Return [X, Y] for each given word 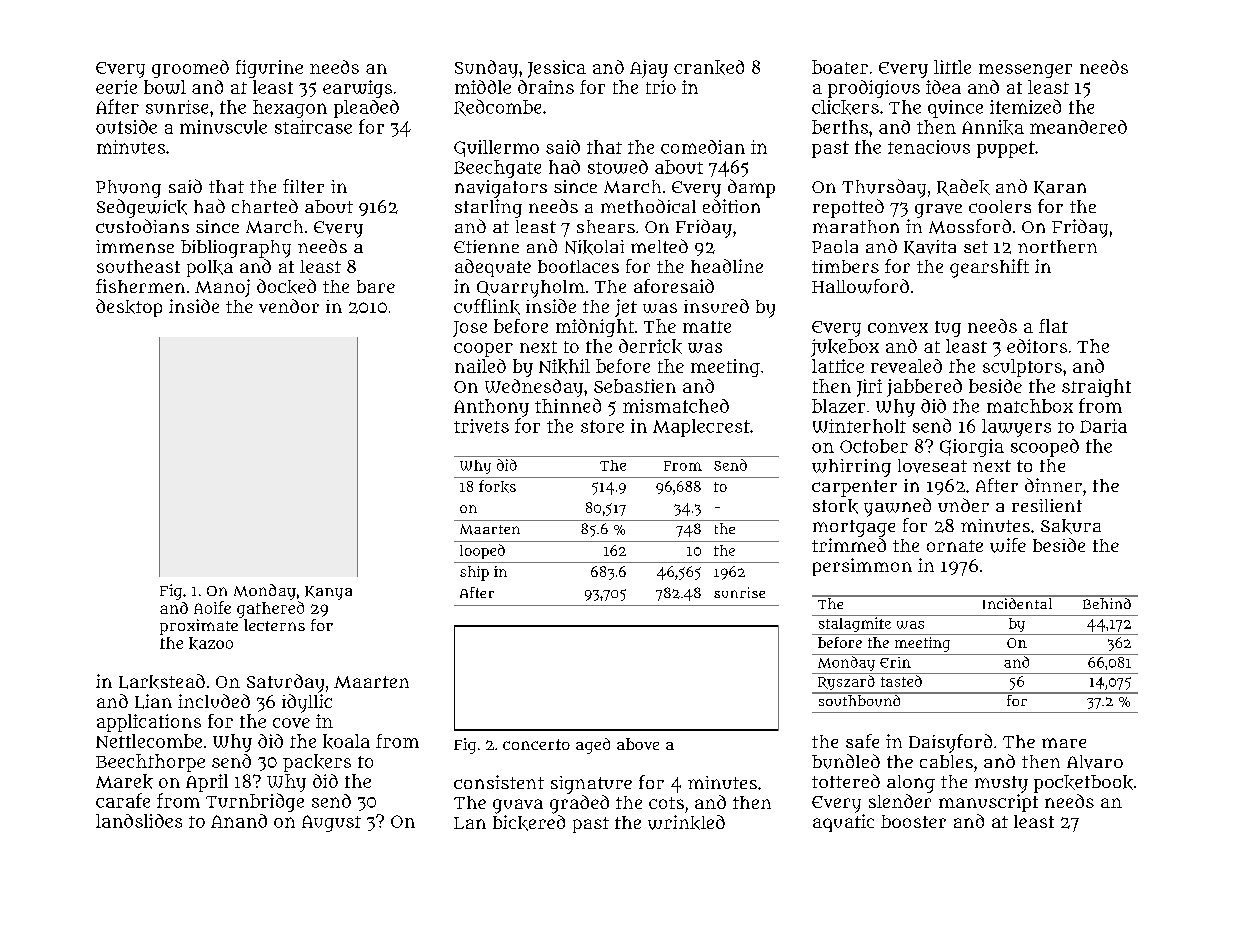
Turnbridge [255, 802]
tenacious [929, 147]
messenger [1025, 71]
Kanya [328, 593]
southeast [138, 266]
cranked [709, 67]
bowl [165, 87]
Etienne [486, 246]
